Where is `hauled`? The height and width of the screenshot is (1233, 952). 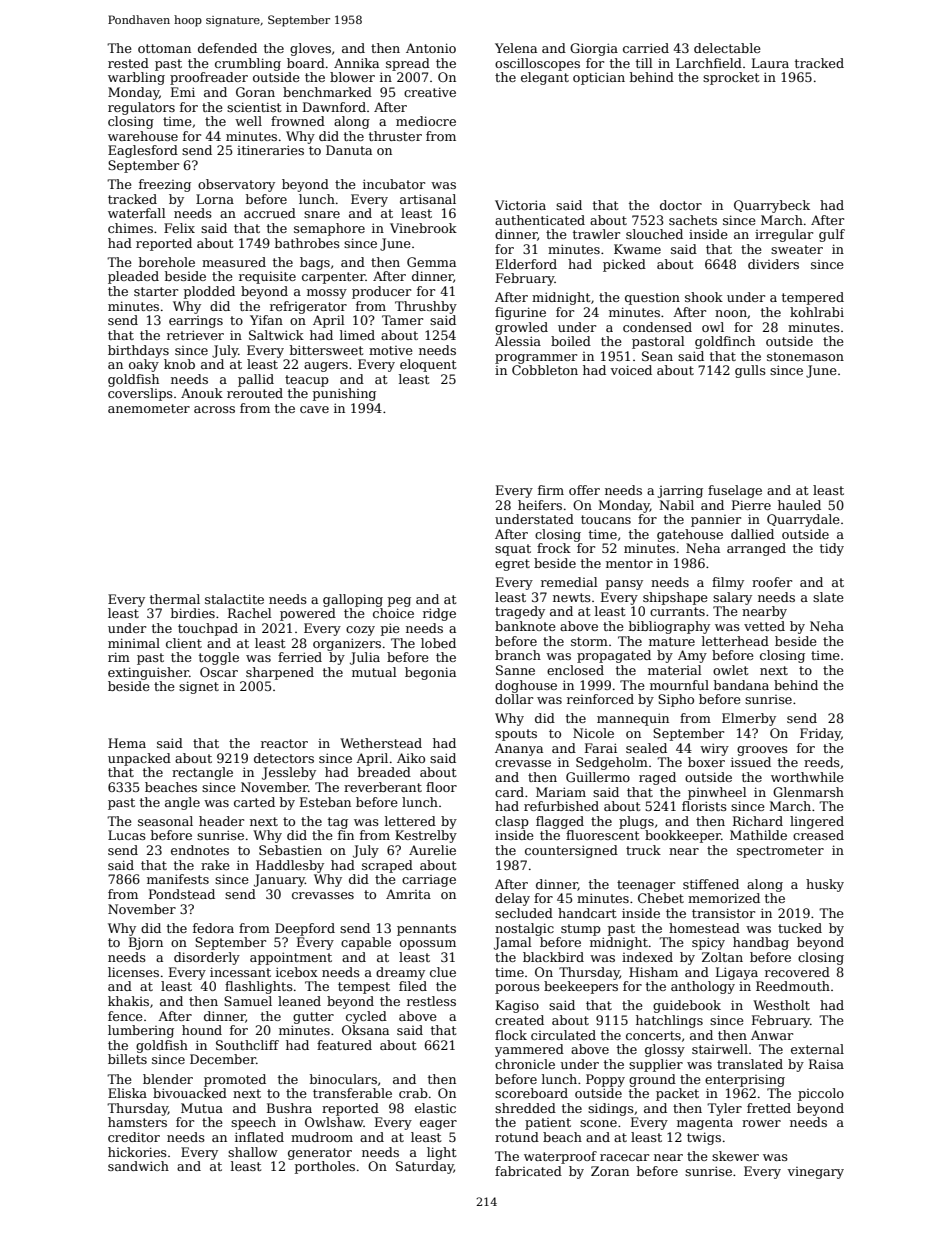
hauled is located at coordinates (799, 505).
